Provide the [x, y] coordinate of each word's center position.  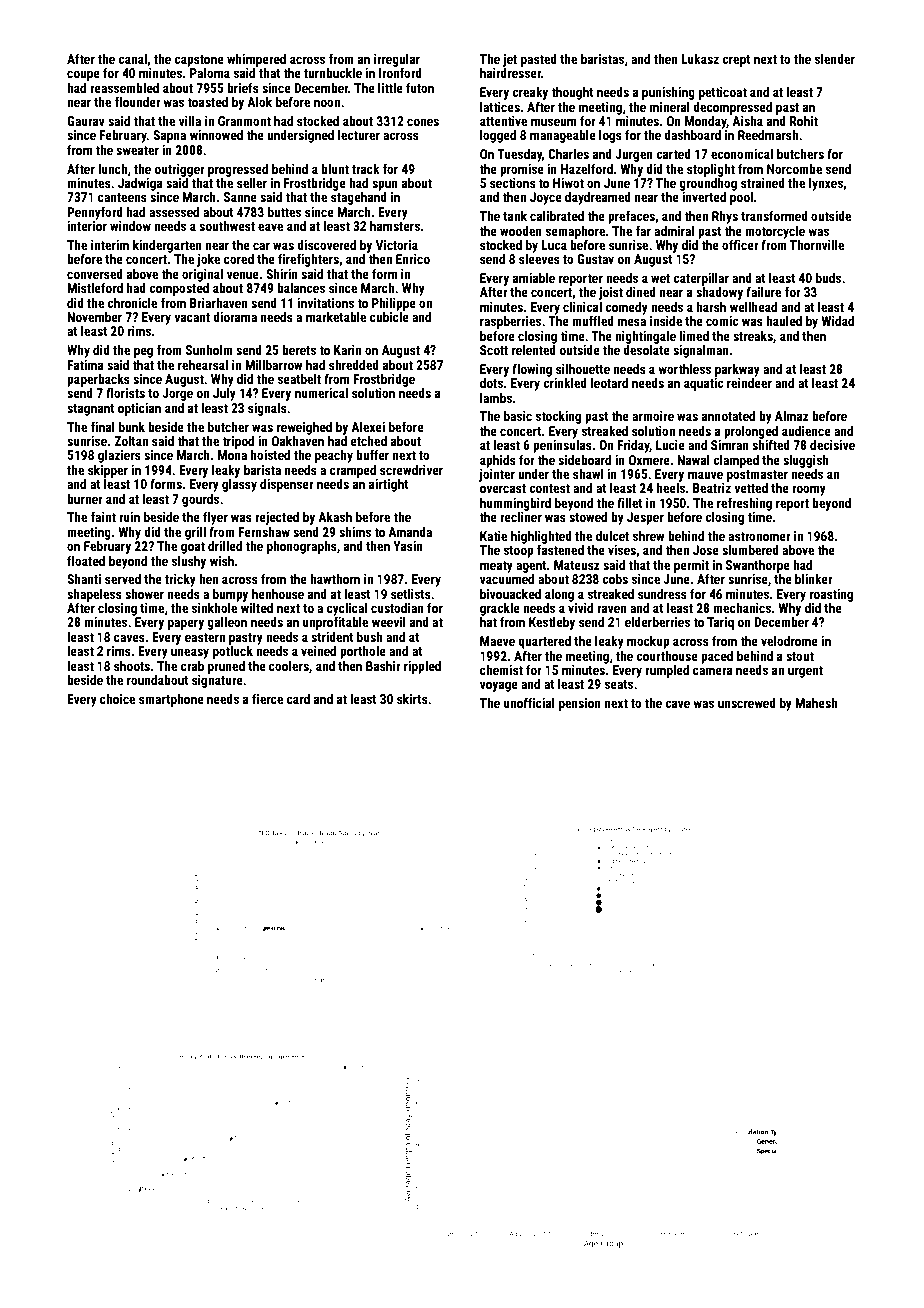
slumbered [750, 550]
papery [186, 624]
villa [190, 121]
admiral [674, 231]
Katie [493, 536]
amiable [534, 278]
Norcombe [794, 169]
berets [299, 350]
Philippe [394, 304]
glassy [239, 485]
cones [423, 122]
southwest [227, 226]
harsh [711, 307]
